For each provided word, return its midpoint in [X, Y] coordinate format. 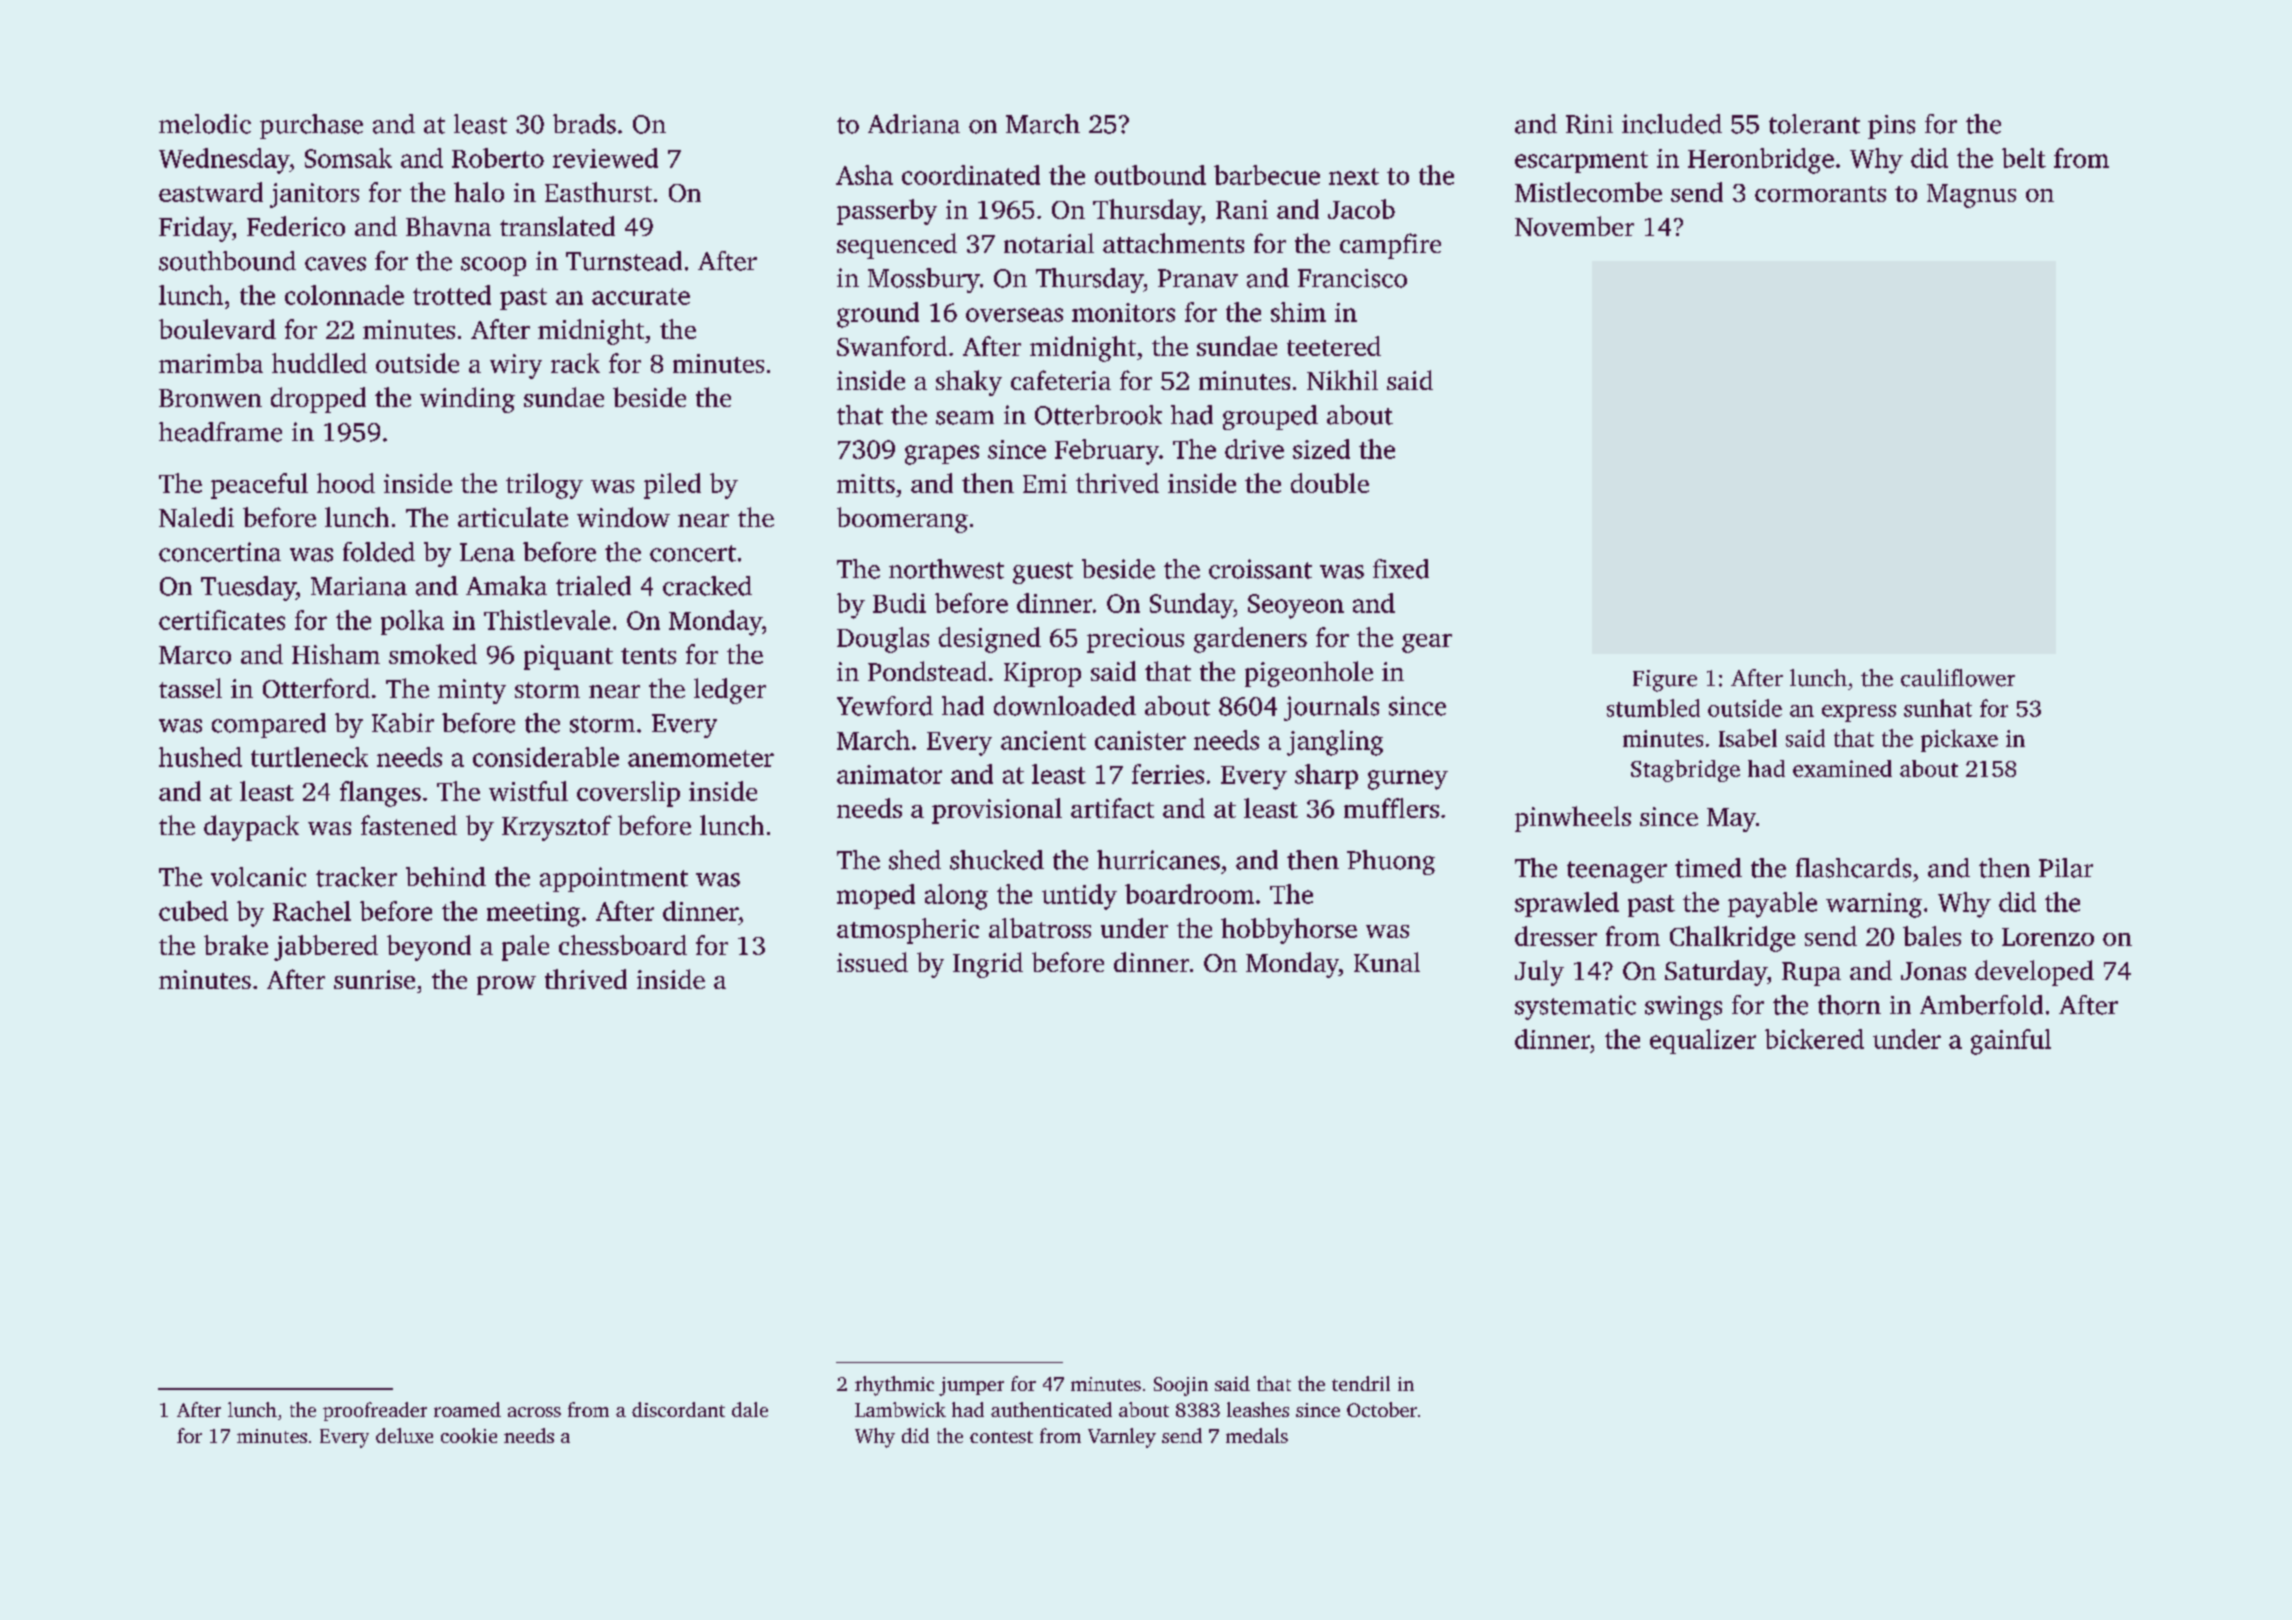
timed [1708, 868]
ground [878, 315]
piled [672, 486]
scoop [493, 266]
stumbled [1653, 708]
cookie [469, 1435]
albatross [1040, 928]
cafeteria [1061, 380]
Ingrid [988, 965]
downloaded [1065, 706]
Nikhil [1342, 380]
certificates [222, 620]
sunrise [374, 979]
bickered [1814, 1039]
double [1330, 483]
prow [506, 985]
